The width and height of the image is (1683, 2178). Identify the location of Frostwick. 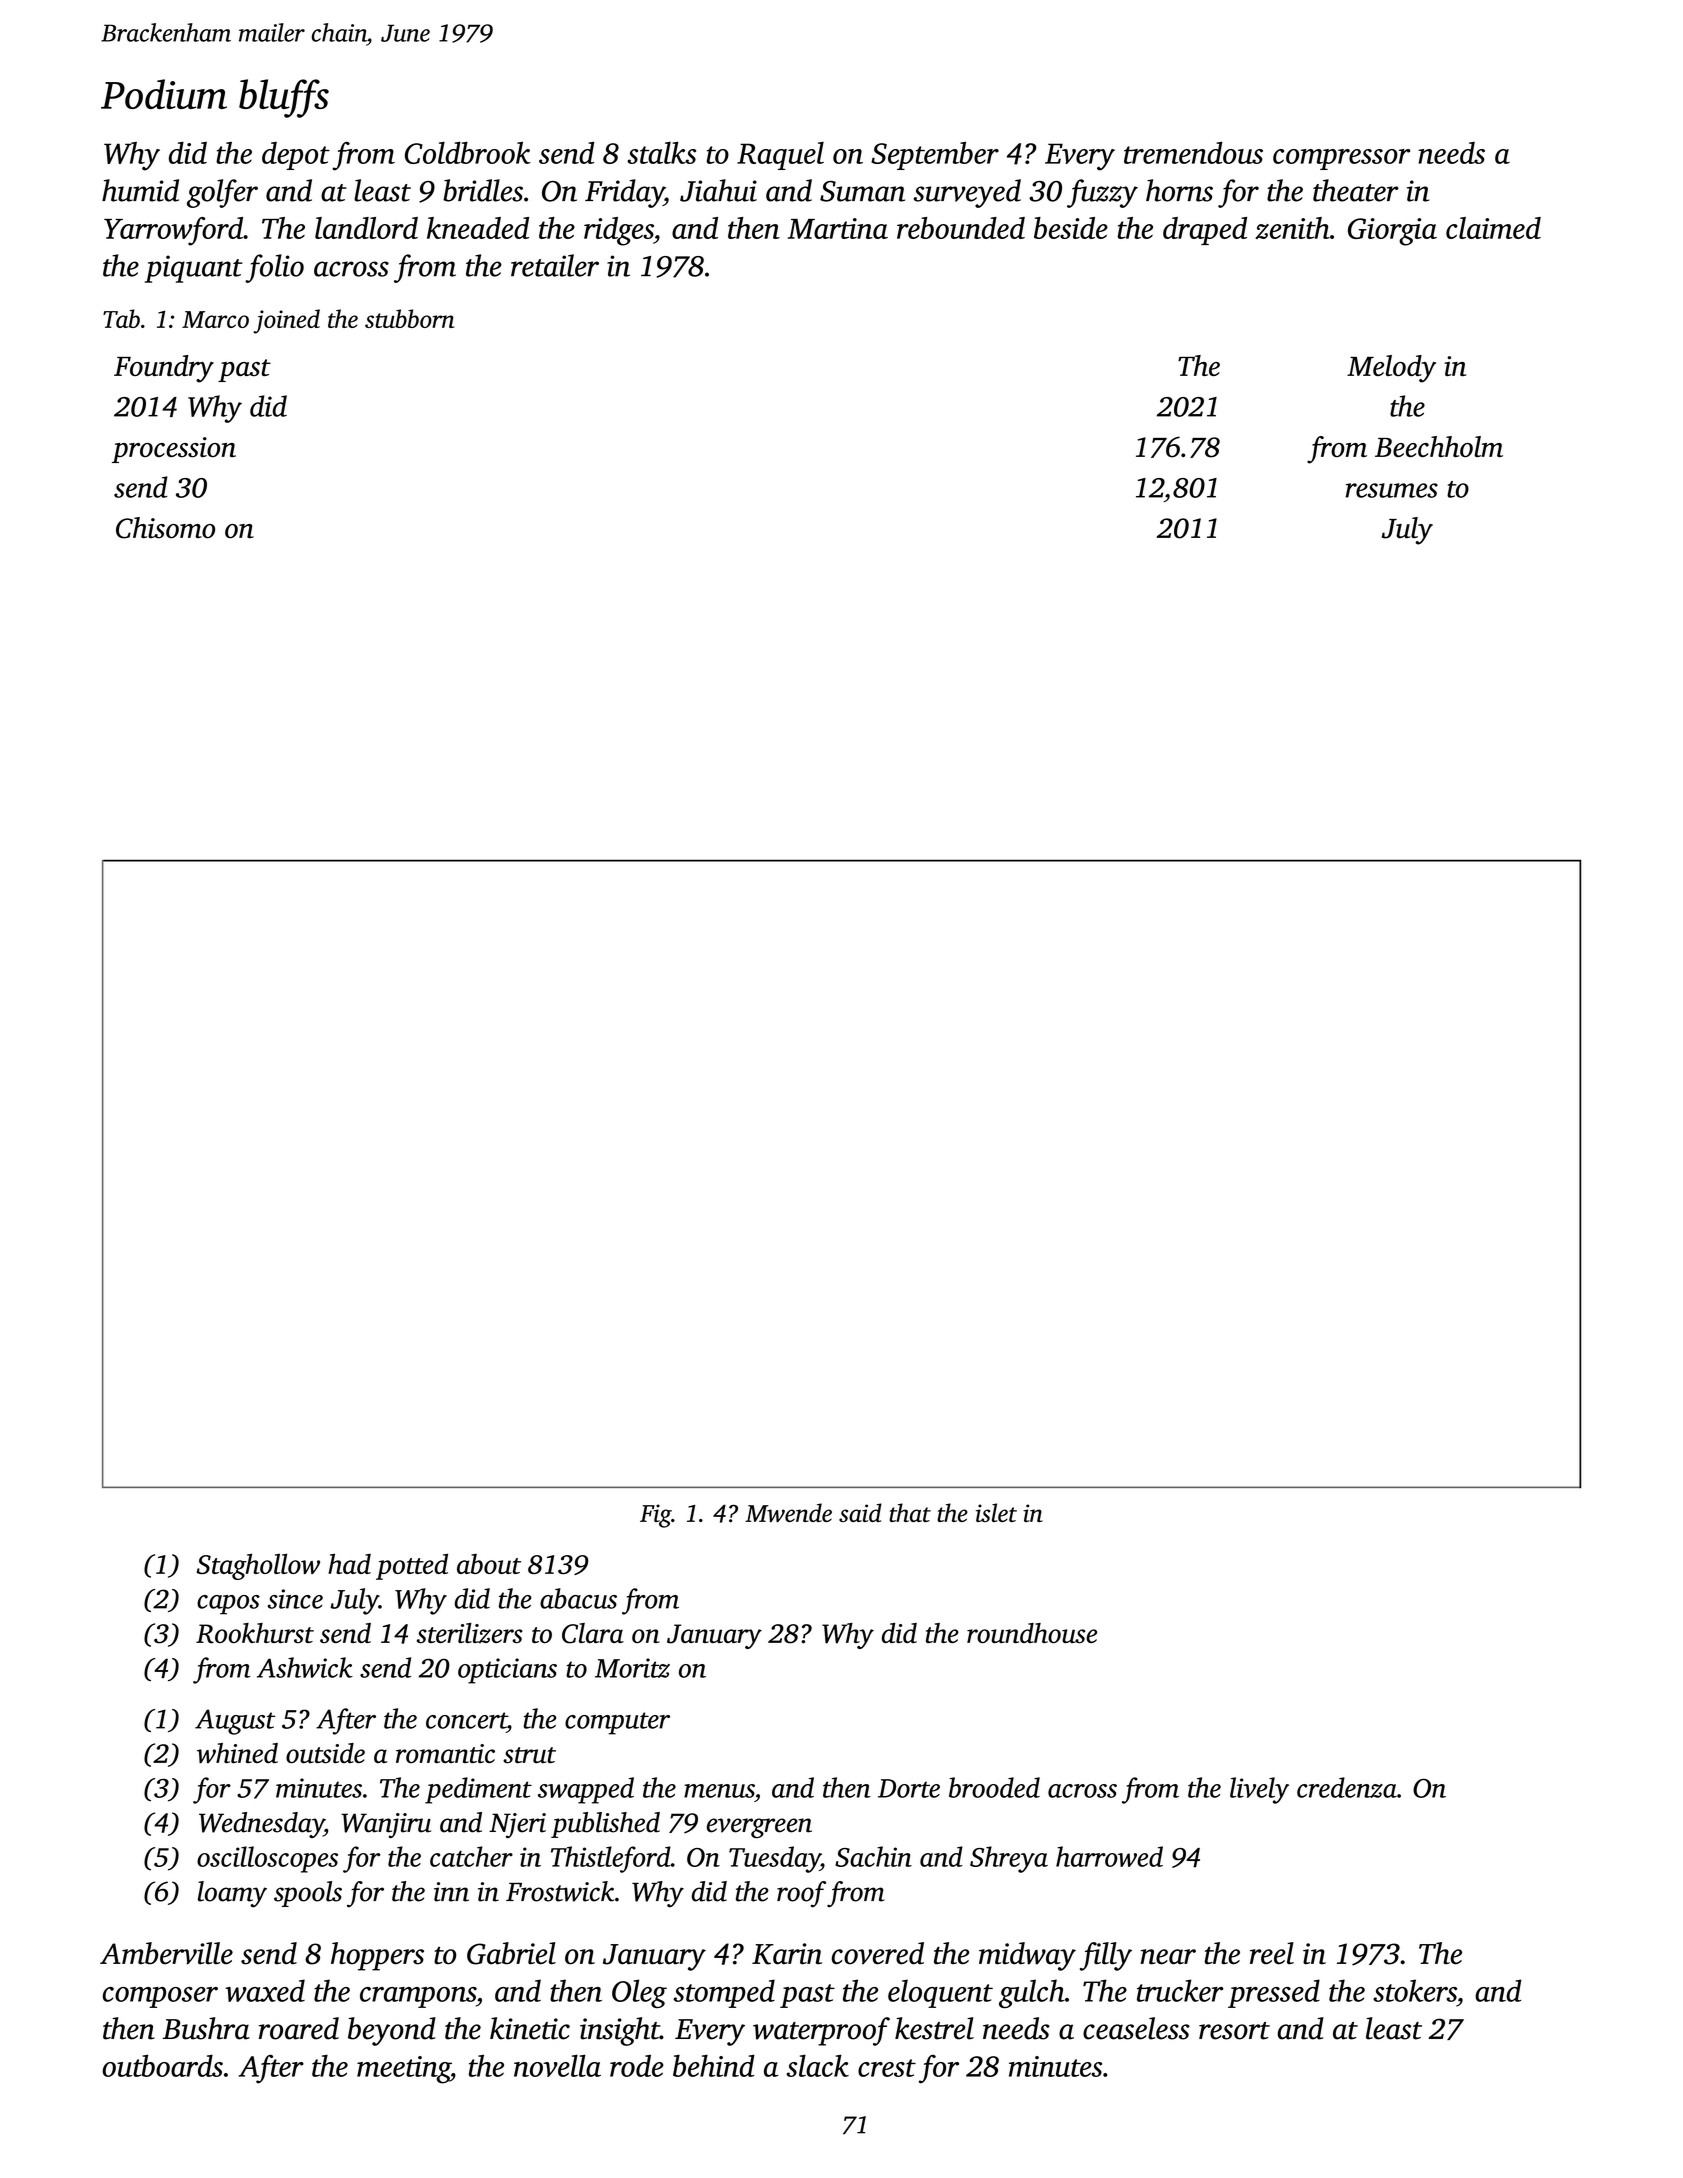
(560, 1891).
